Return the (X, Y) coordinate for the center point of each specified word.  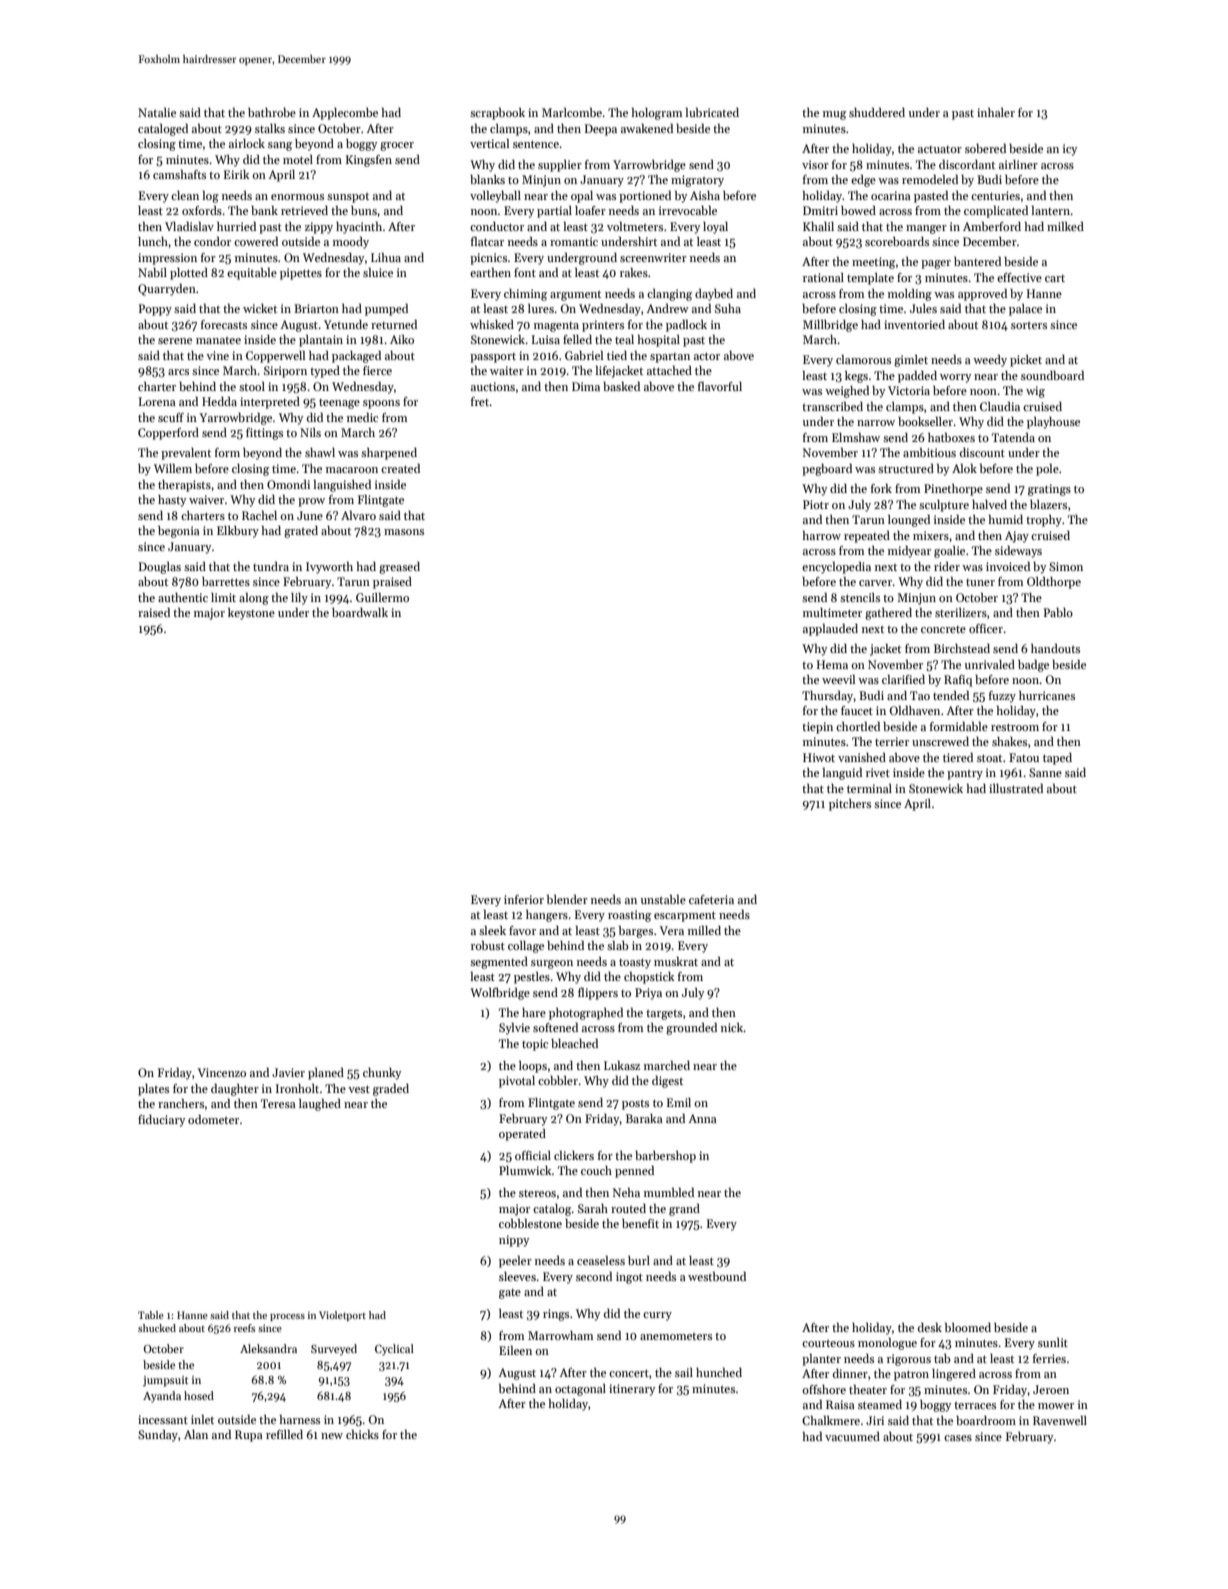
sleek (492, 930)
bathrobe (272, 112)
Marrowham (560, 1335)
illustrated (1016, 788)
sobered (985, 148)
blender (567, 899)
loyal (715, 228)
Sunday (158, 1436)
